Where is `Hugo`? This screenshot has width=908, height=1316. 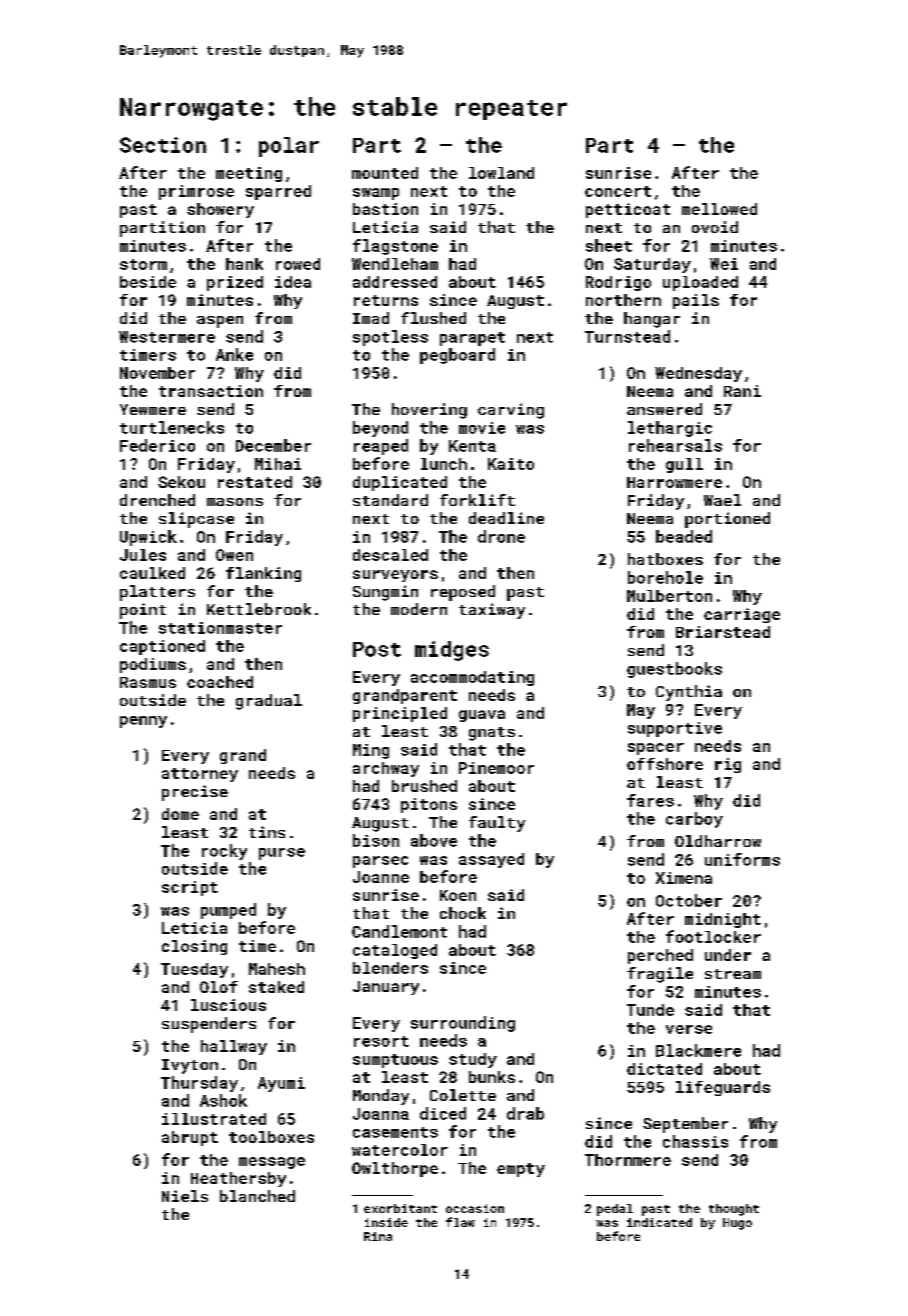 Hugo is located at coordinates (737, 1224).
